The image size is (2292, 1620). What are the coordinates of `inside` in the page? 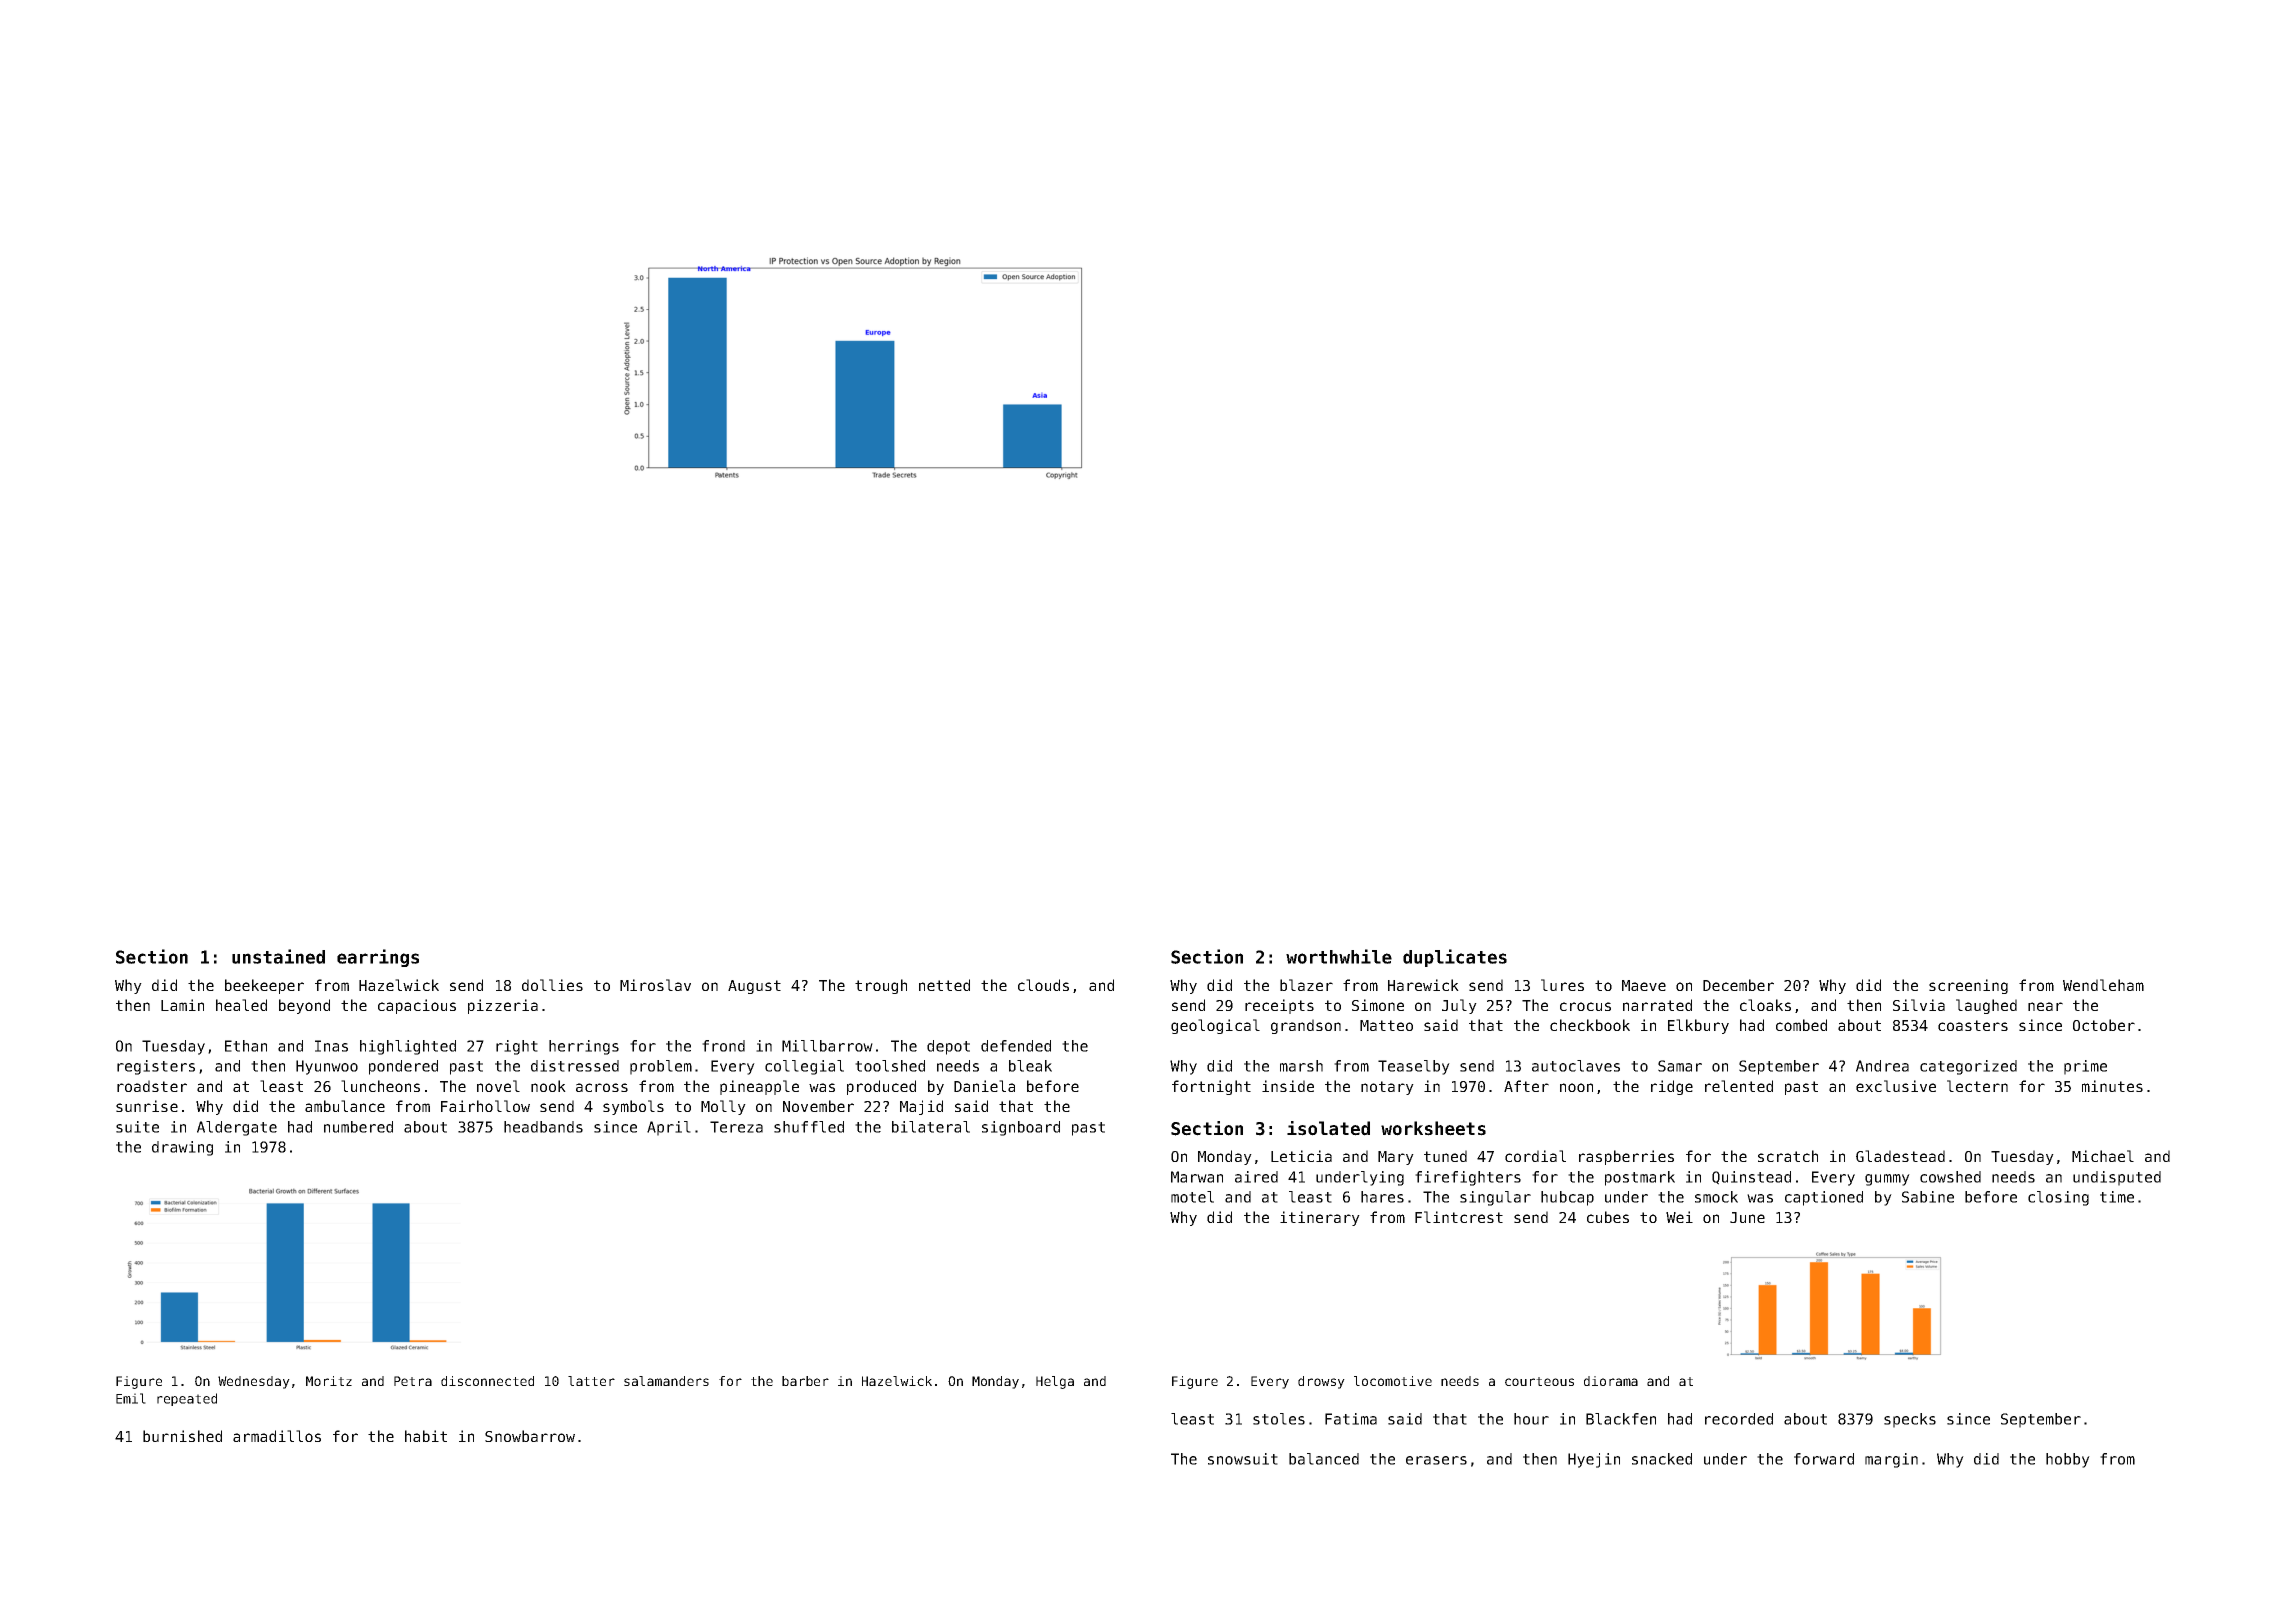 It's located at (1288, 1086).
